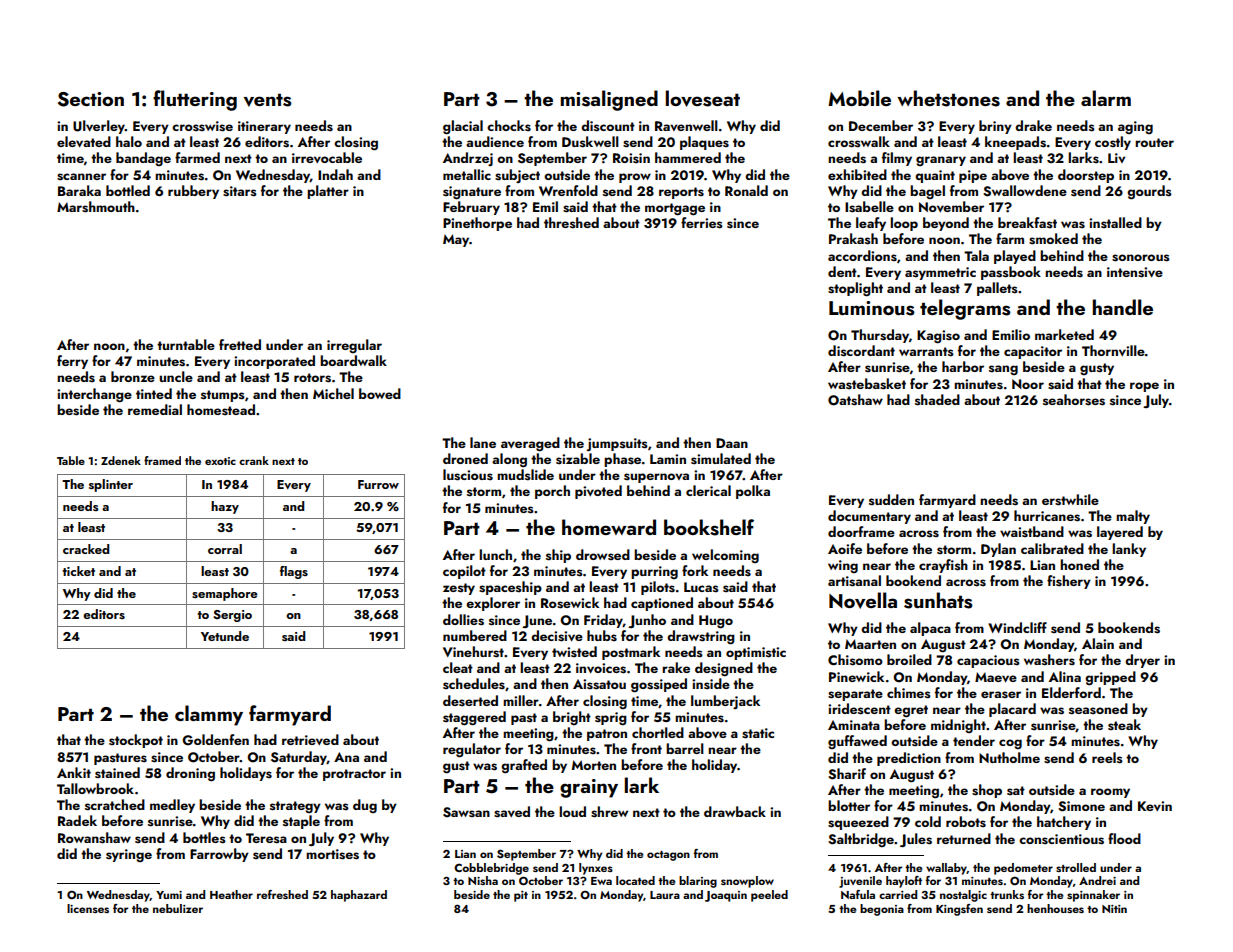  Describe the element at coordinates (79, 190) in the document. I see `Baraka` at that location.
